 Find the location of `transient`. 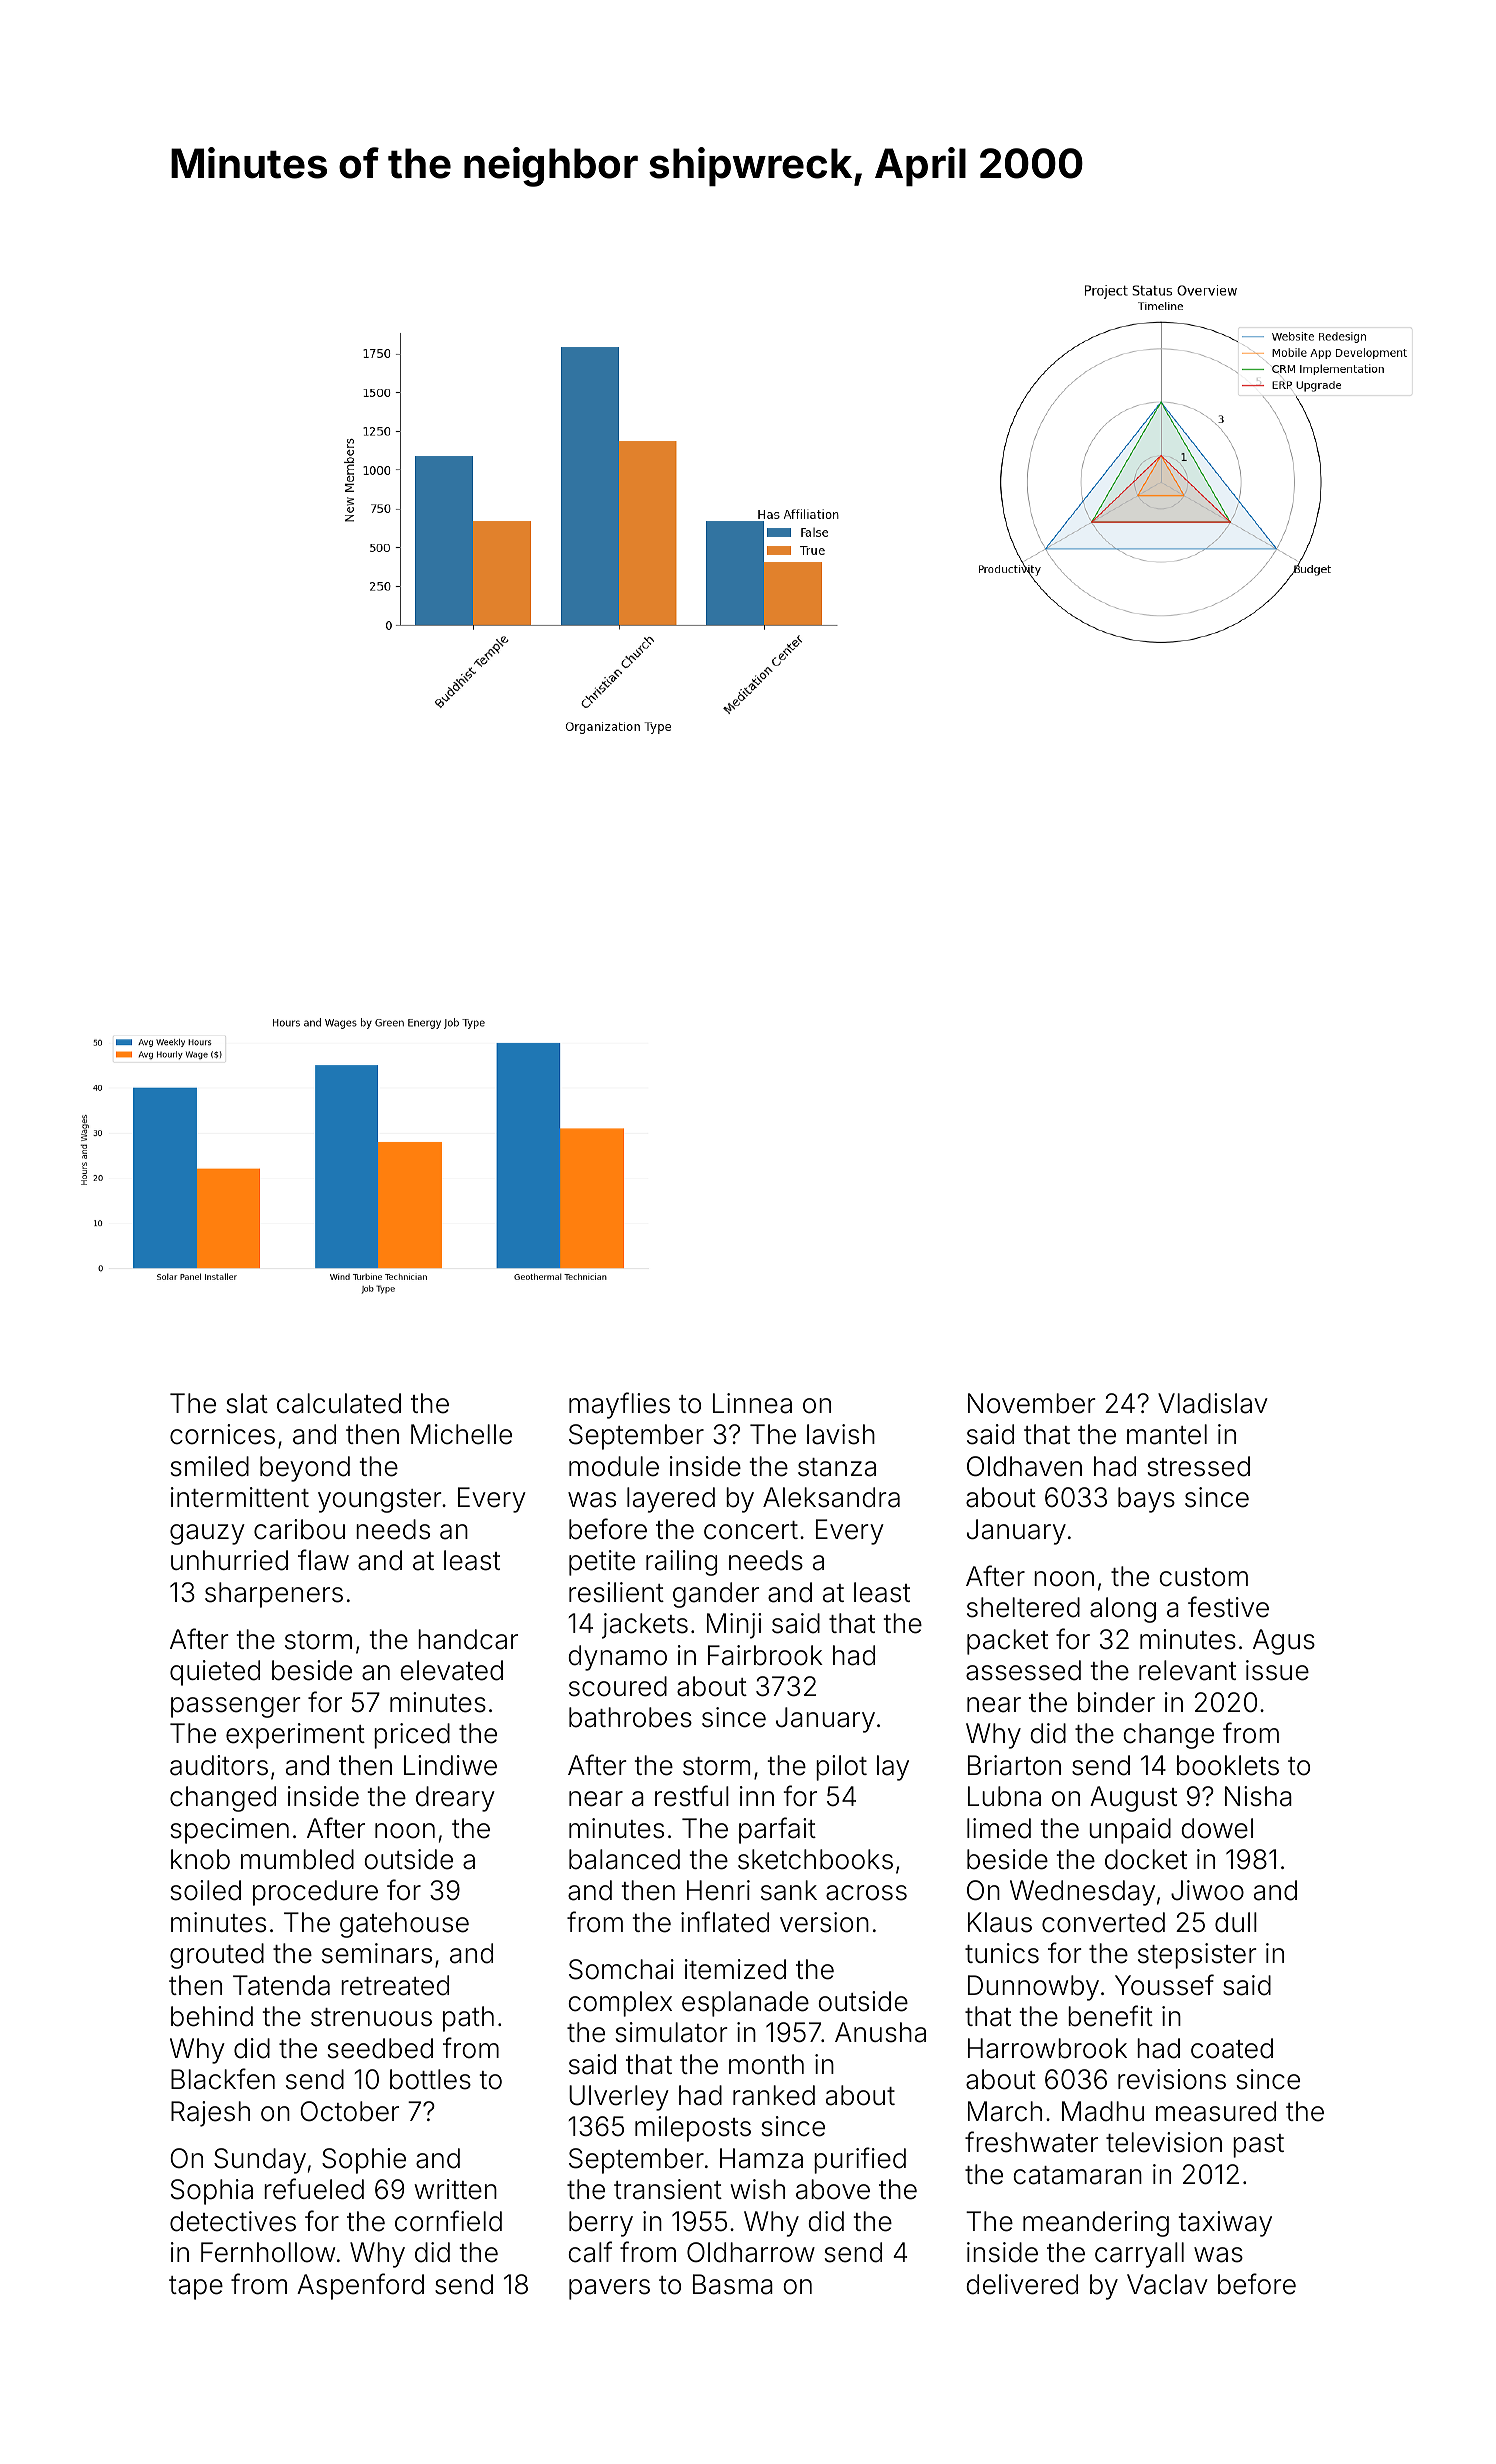

transient is located at coordinates (668, 2189).
